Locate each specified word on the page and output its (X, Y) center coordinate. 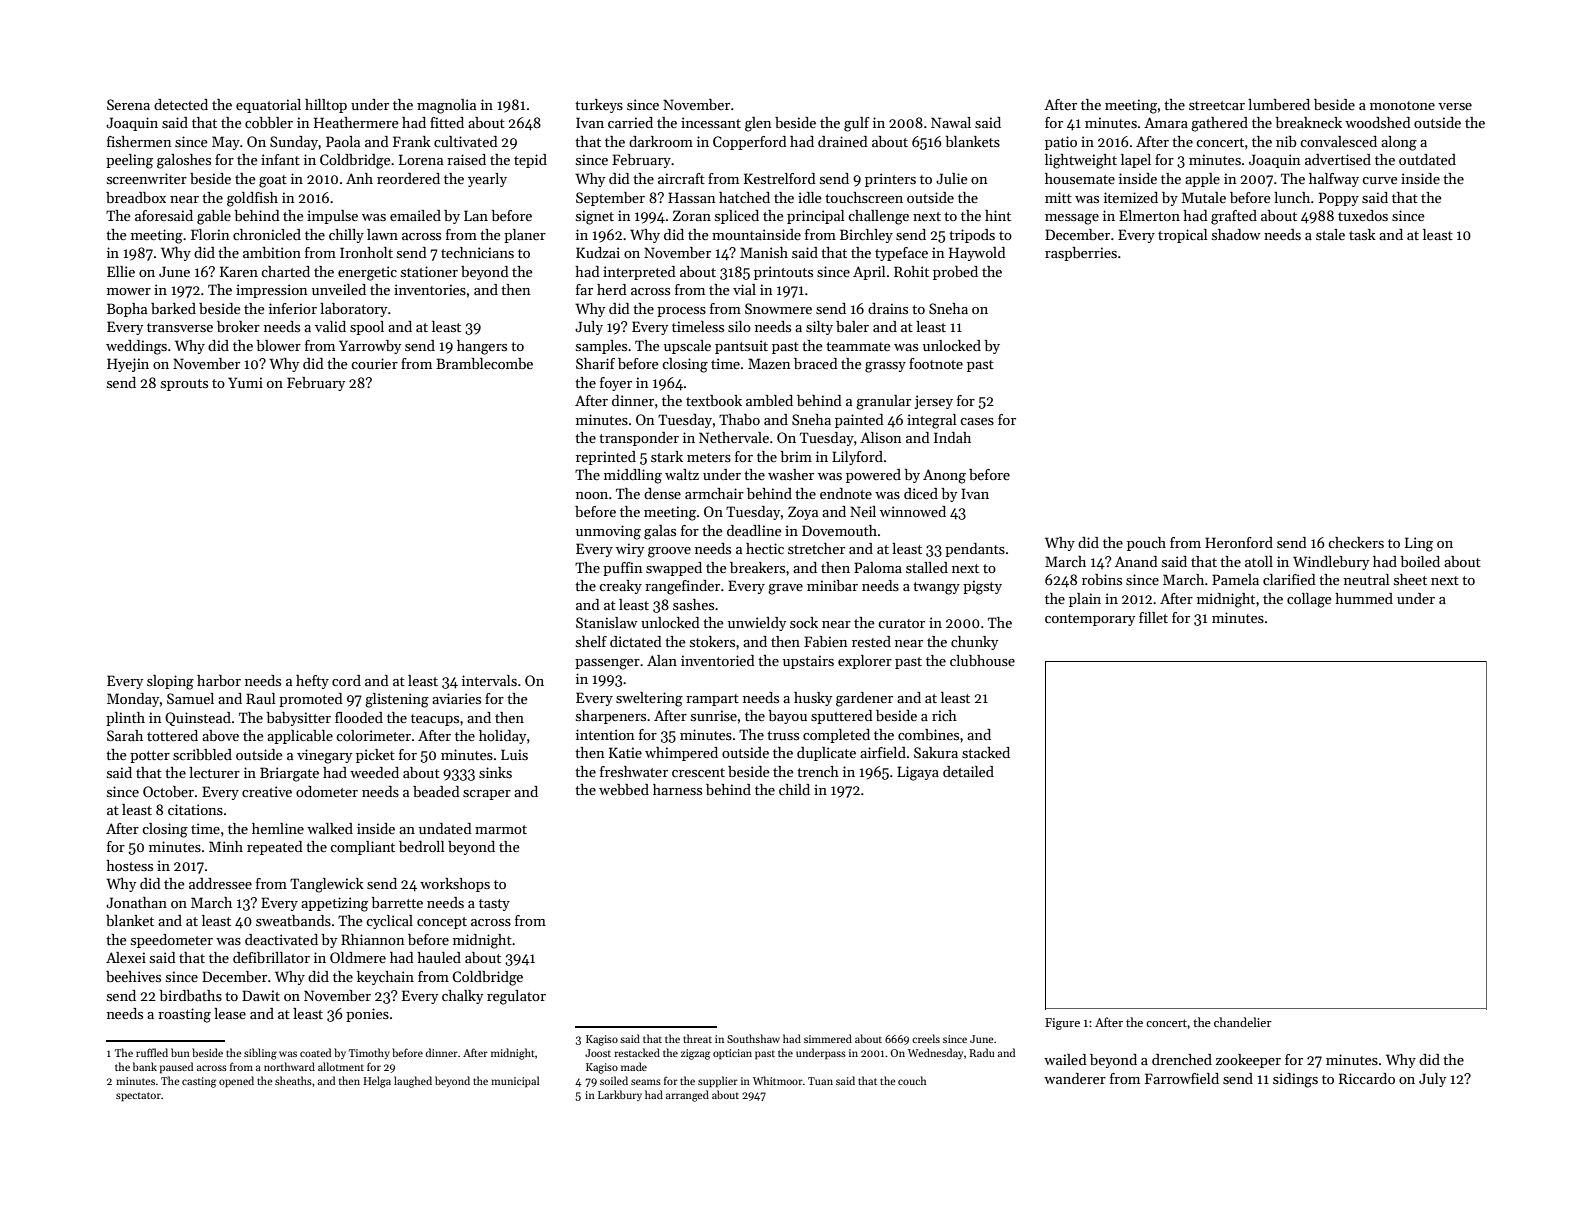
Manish (764, 252)
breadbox (136, 197)
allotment (341, 1066)
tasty (494, 905)
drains (888, 308)
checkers (1356, 542)
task (1362, 234)
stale (1330, 234)
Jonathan (136, 902)
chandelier (1243, 1022)
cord (346, 680)
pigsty (982, 587)
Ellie (121, 271)
